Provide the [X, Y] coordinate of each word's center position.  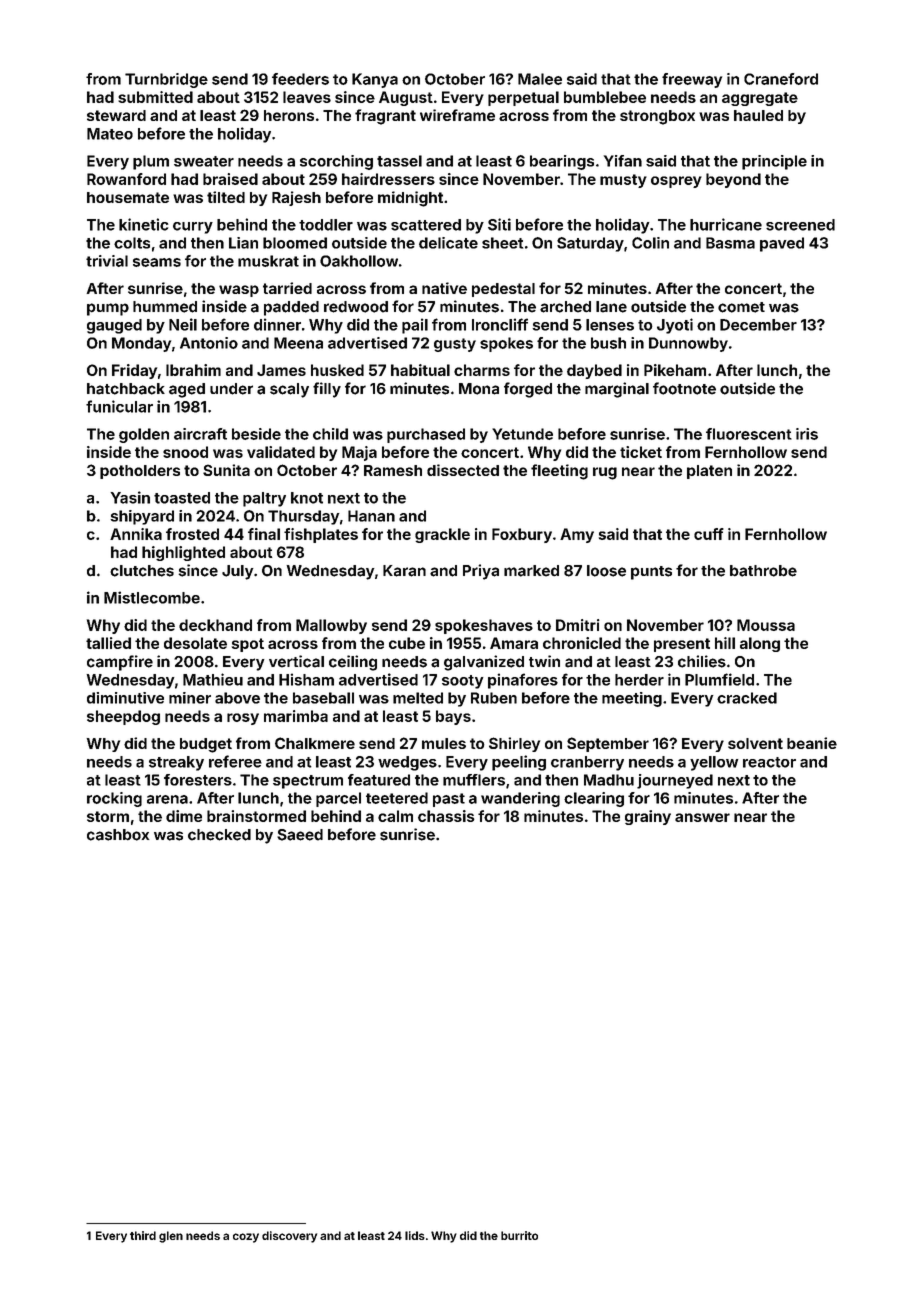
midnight [410, 199]
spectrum [308, 782]
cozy [246, 1238]
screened [800, 225]
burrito [519, 1235]
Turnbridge [166, 80]
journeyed [675, 781]
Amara [514, 643]
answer [702, 817]
